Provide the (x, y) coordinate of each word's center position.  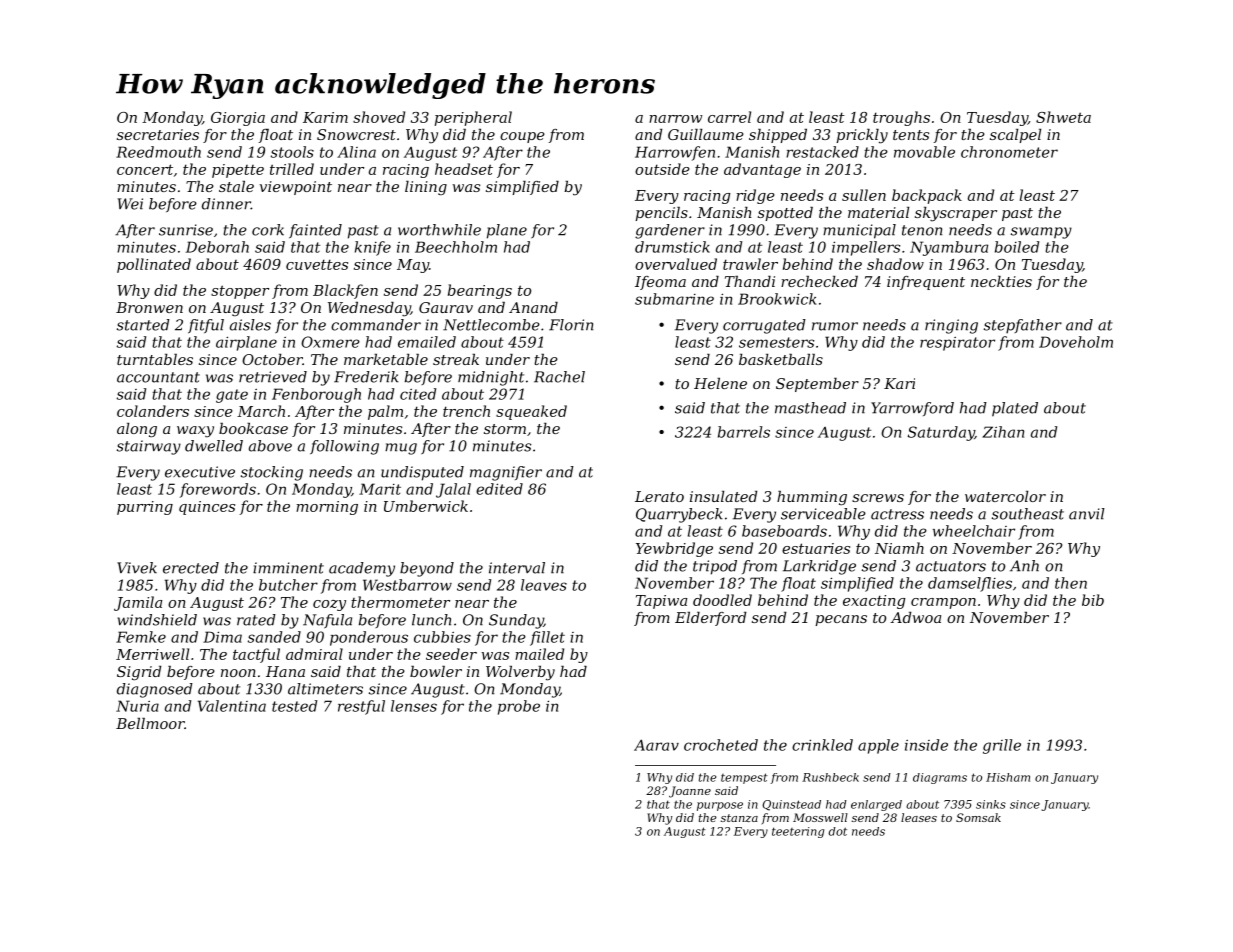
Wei (130, 204)
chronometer (1009, 152)
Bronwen (149, 307)
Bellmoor (150, 723)
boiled (1017, 247)
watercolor (1005, 496)
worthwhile (439, 230)
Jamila (138, 603)
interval (517, 568)
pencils (661, 214)
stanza (739, 818)
